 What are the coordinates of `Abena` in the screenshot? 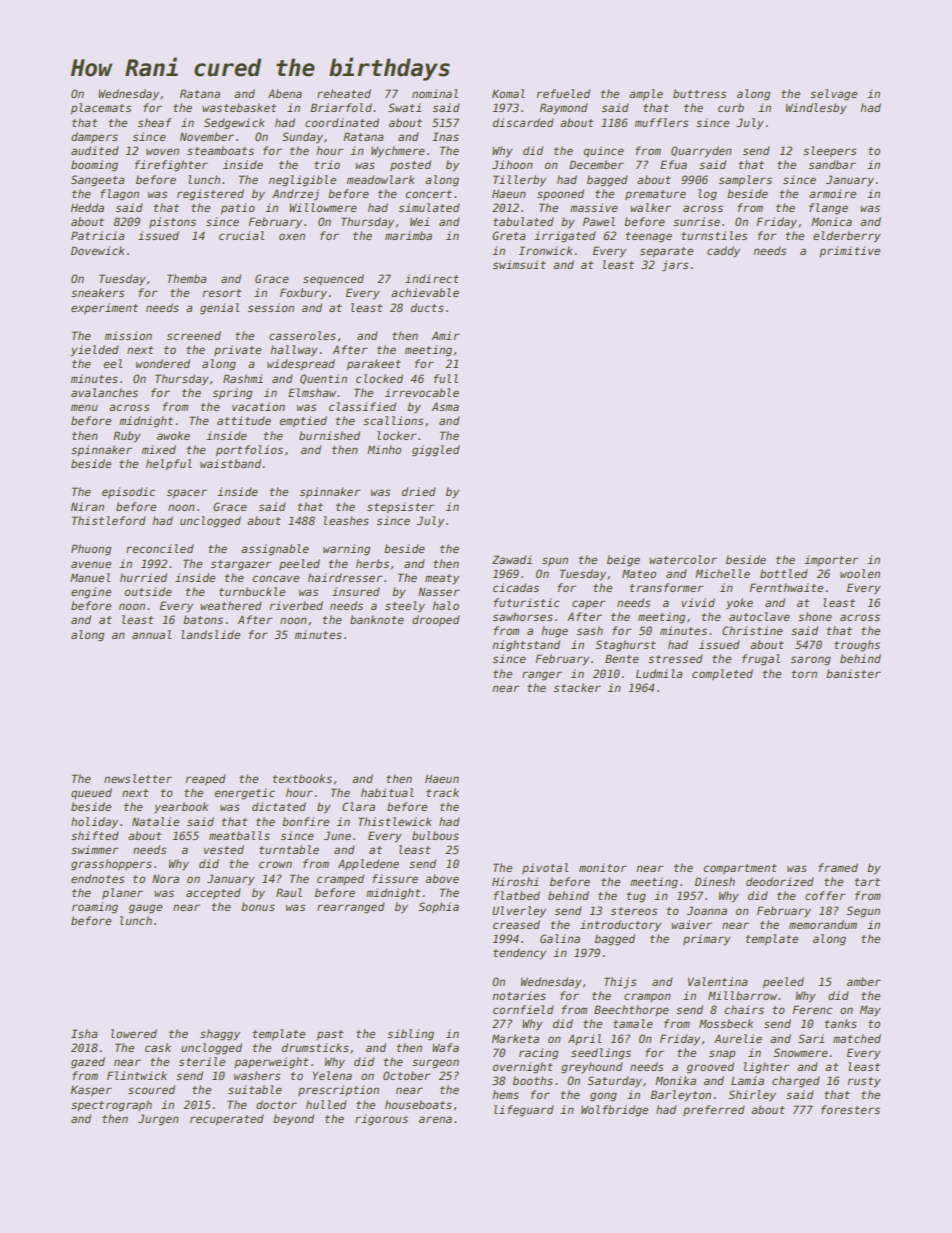 It's located at (285, 93).
